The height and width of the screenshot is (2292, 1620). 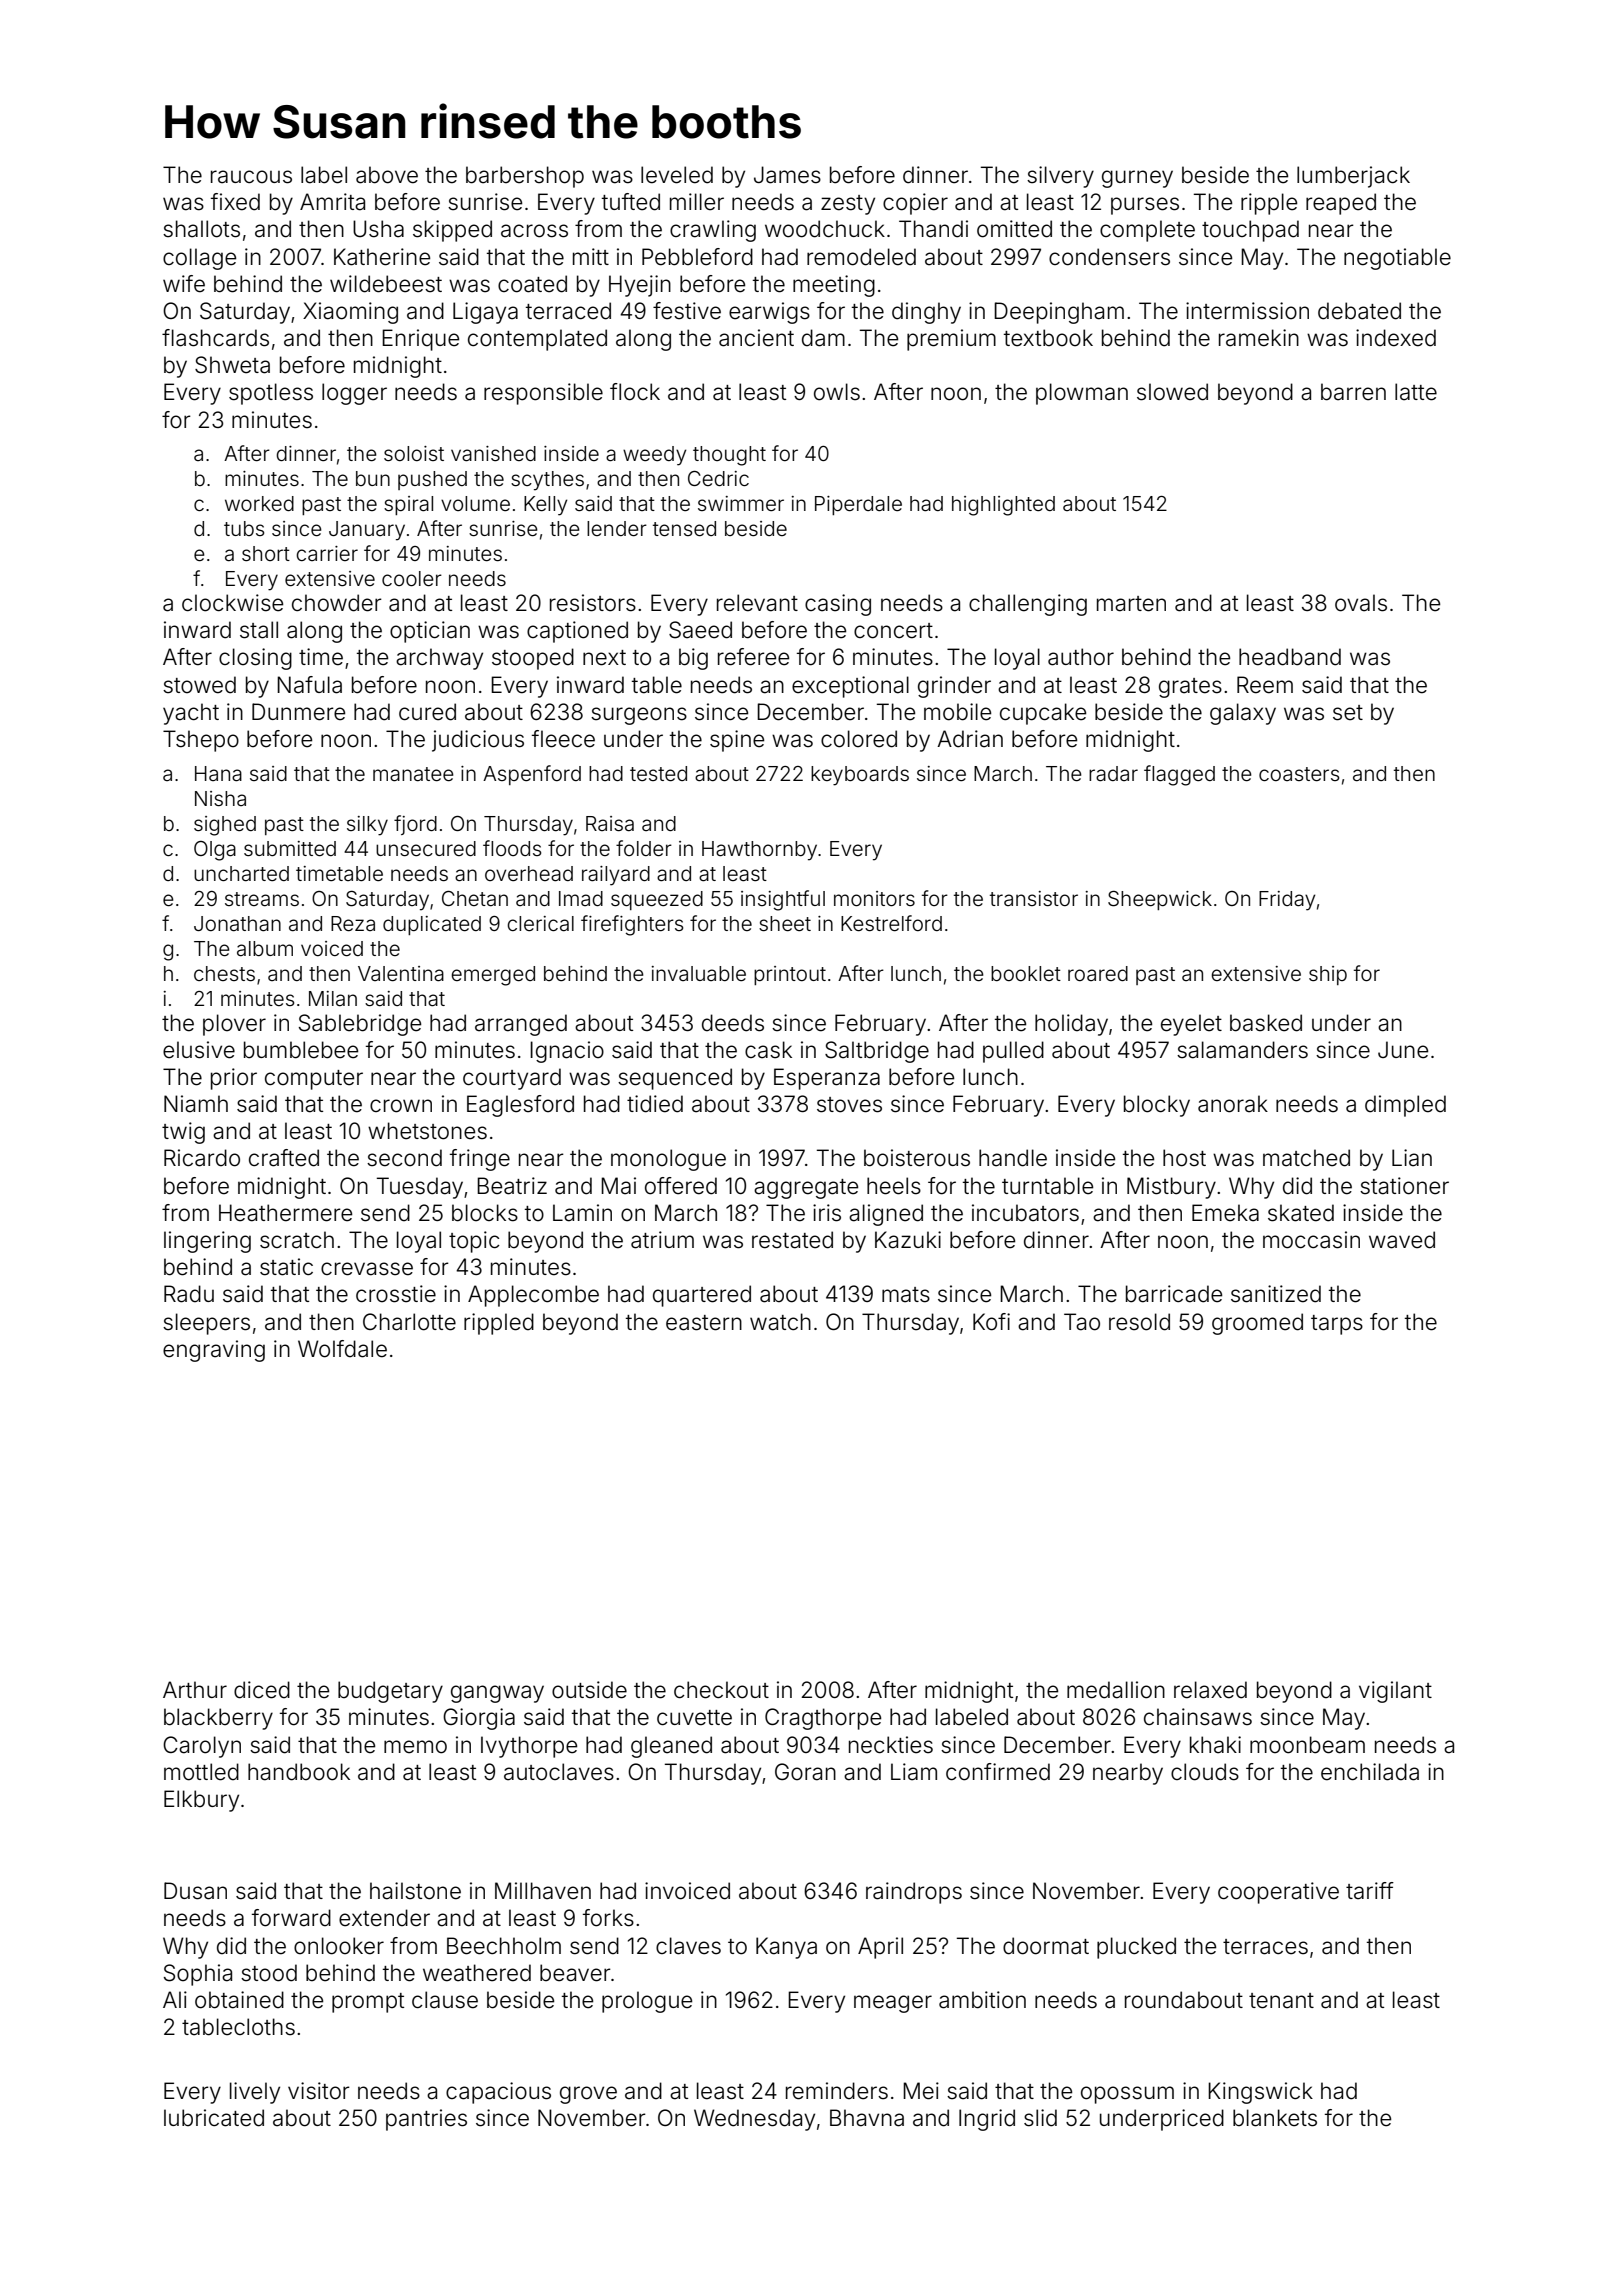 What do you see at coordinates (757, 603) in the screenshot?
I see `relevant` at bounding box center [757, 603].
